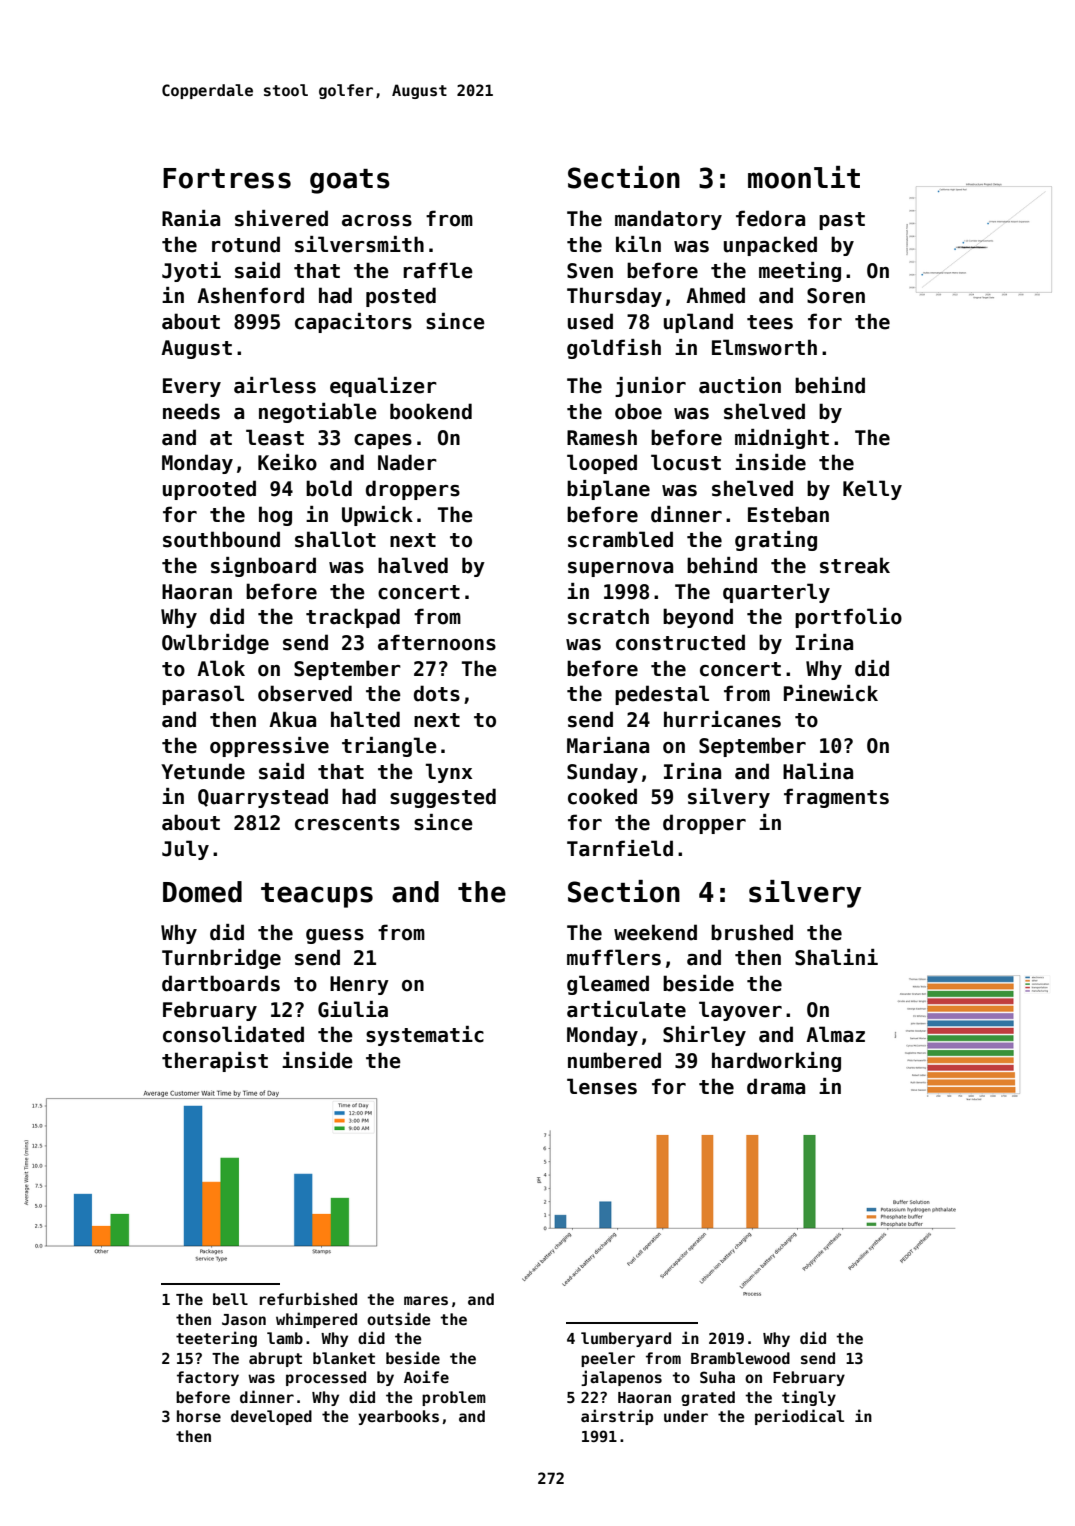 This document has height=1526, width=1075. Describe the element at coordinates (203, 771) in the document. I see `Yetunde` at that location.
